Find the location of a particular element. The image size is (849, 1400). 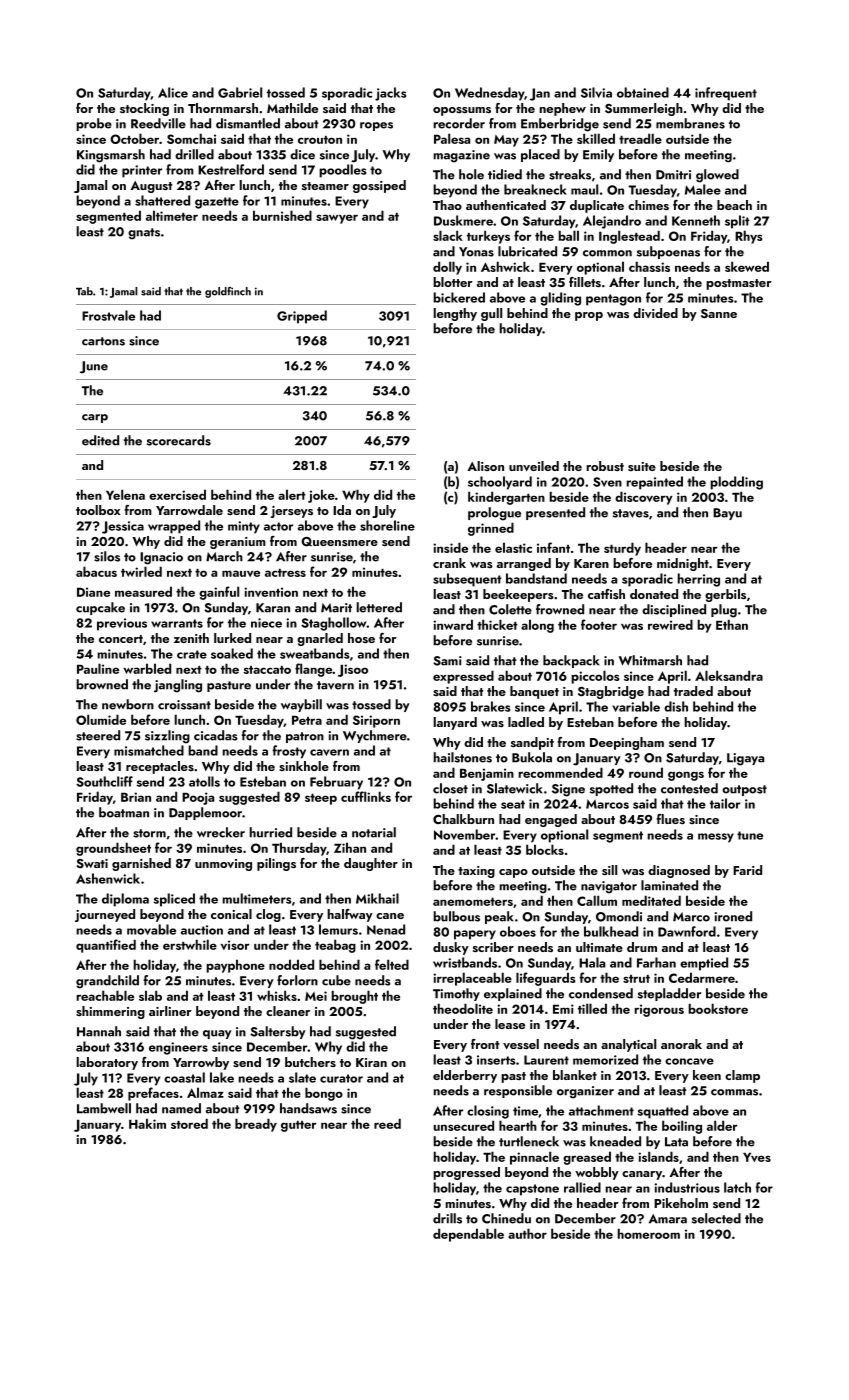

atolls is located at coordinates (204, 781).
